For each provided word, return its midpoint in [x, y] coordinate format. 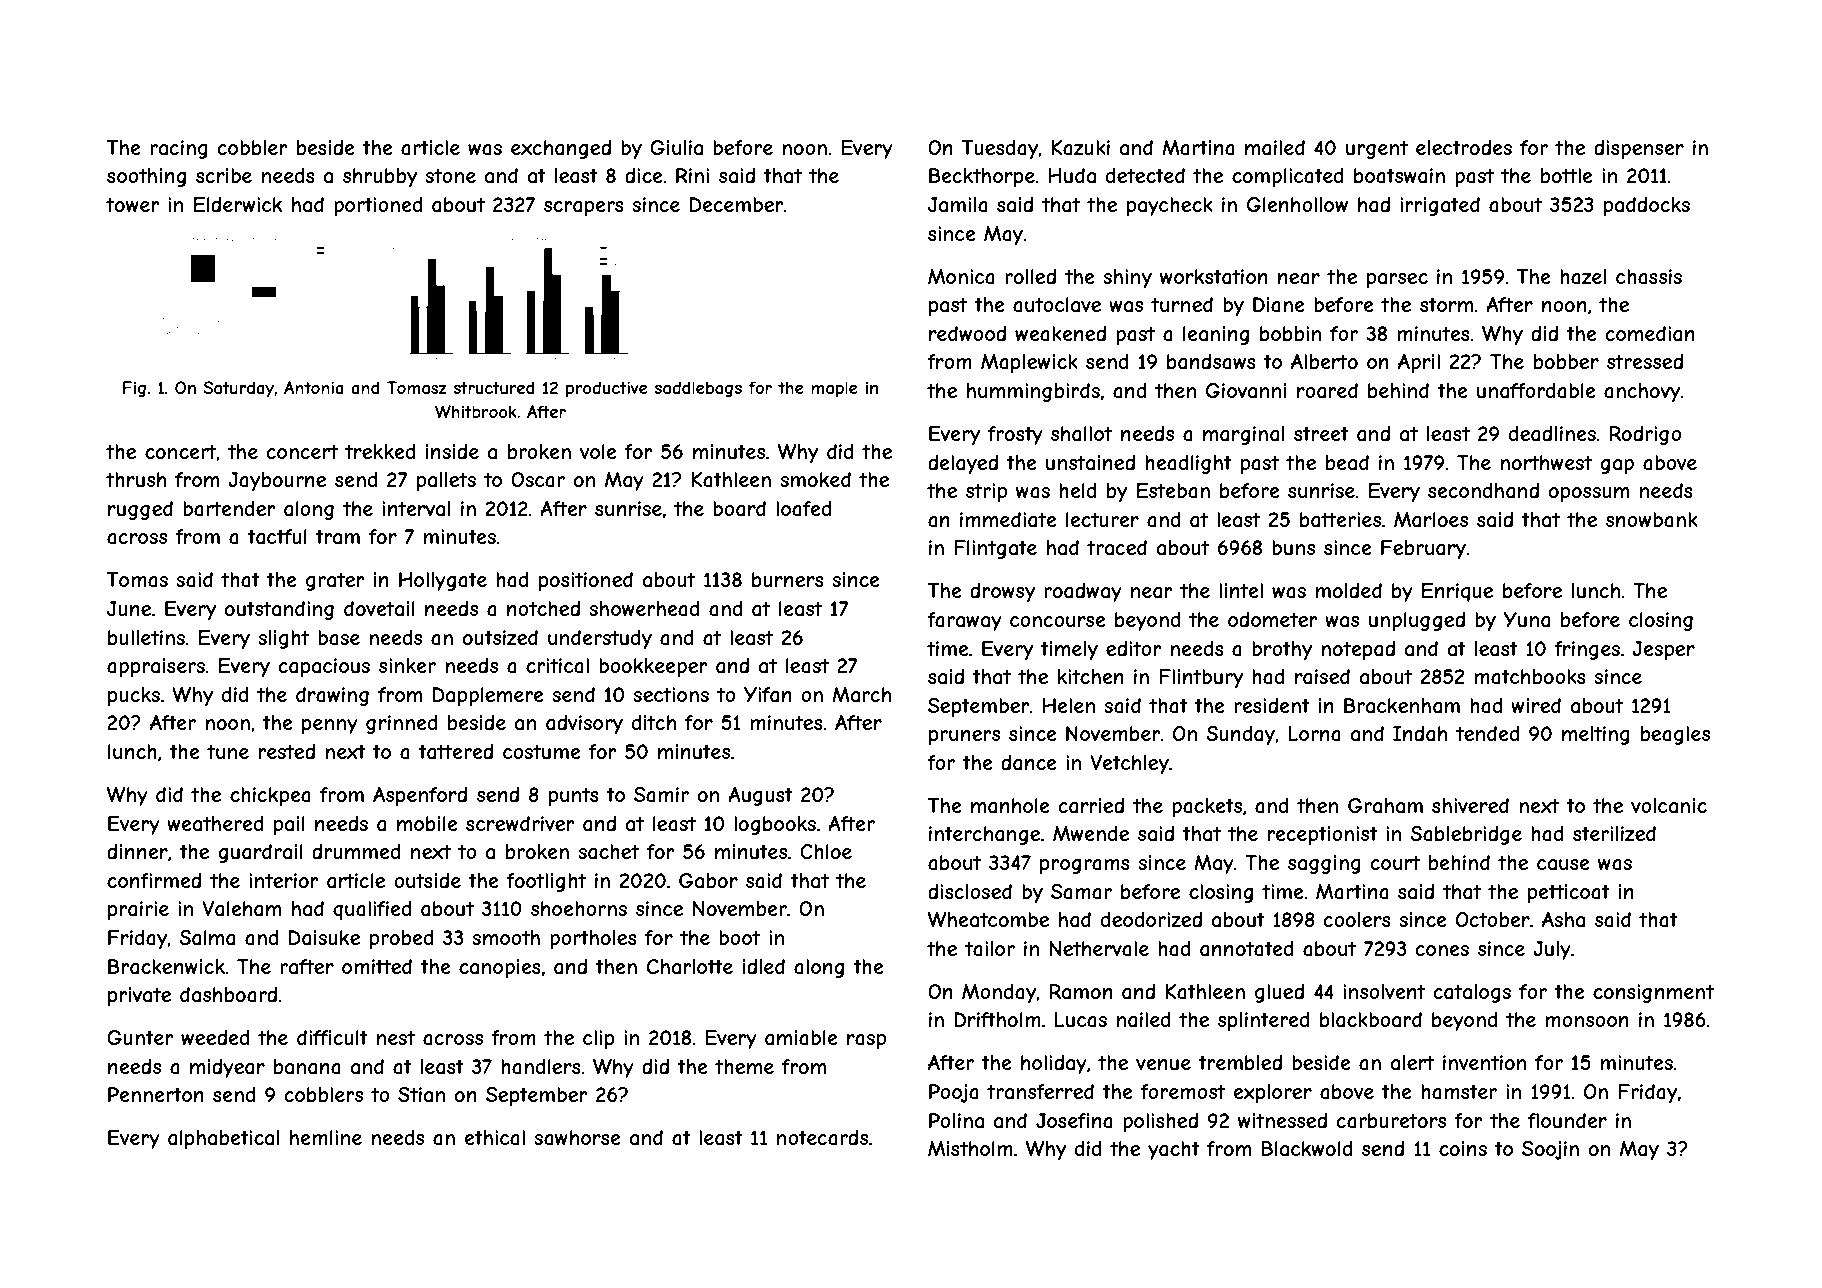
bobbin [1290, 333]
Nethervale [1099, 949]
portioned [378, 206]
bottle [1567, 175]
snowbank [1652, 520]
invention [1484, 1062]
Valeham [241, 908]
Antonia [314, 387]
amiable [801, 1038]
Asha [1563, 920]
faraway [964, 621]
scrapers [584, 208]
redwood [967, 333]
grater [335, 581]
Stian [421, 1095]
